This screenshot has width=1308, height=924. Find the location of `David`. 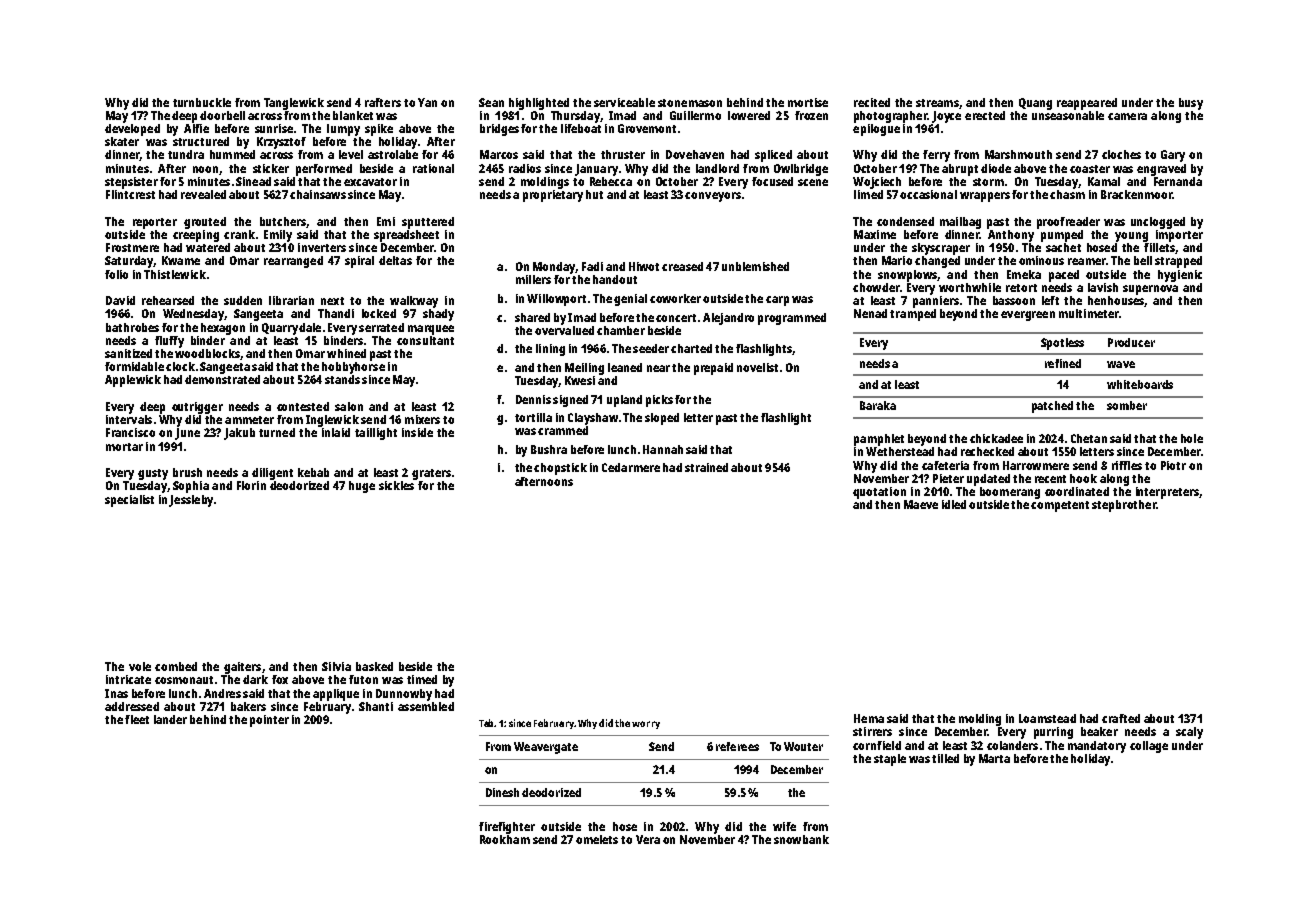

David is located at coordinates (120, 300).
